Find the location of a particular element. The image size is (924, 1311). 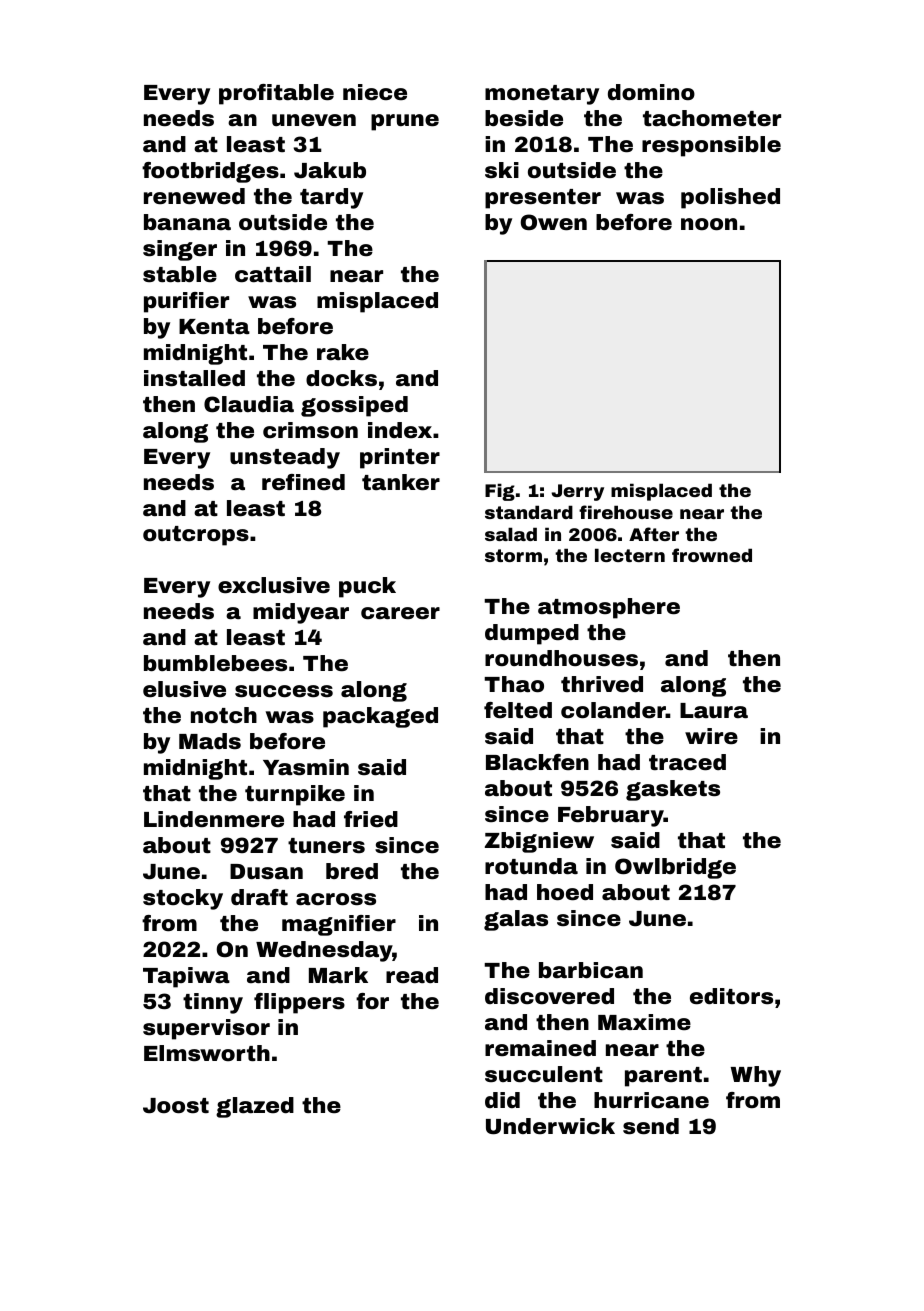

wire is located at coordinates (711, 736).
